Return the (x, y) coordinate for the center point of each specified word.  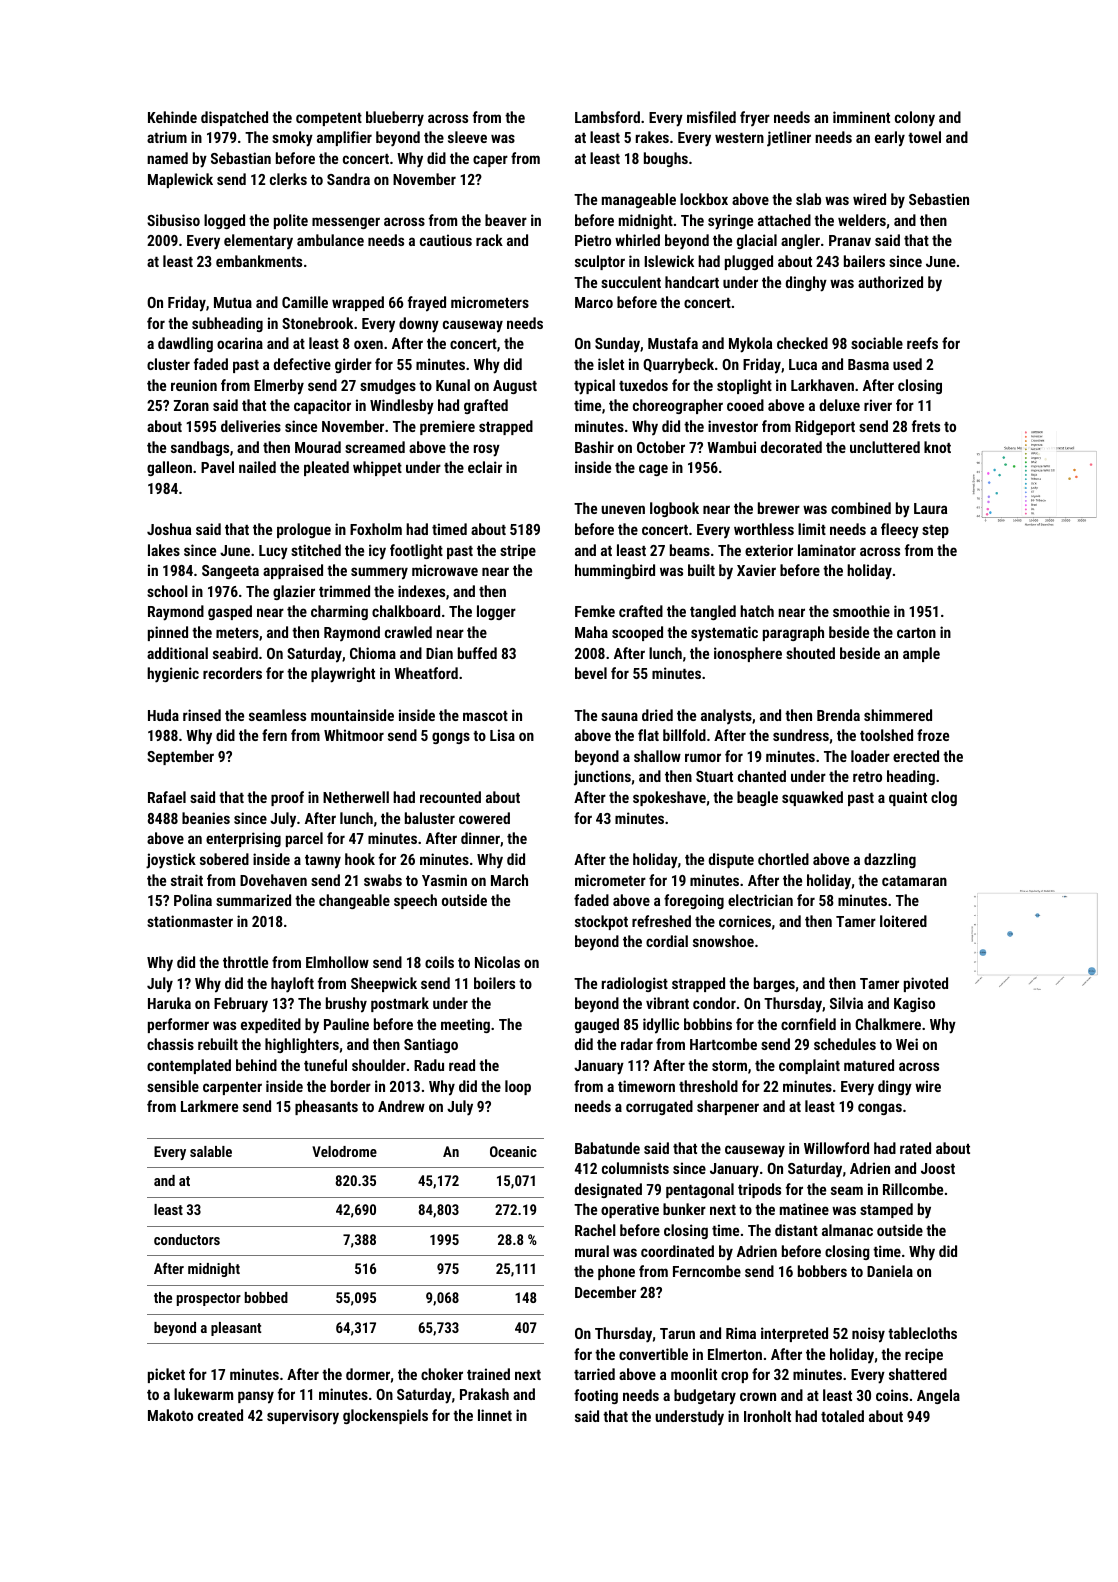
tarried (594, 1374)
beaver (506, 220)
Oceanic (513, 1151)
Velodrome (344, 1151)
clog (944, 798)
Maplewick (180, 180)
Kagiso (914, 1004)
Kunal (453, 385)
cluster (168, 364)
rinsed (202, 715)
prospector (209, 1299)
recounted (450, 797)
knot (937, 447)
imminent (861, 117)
